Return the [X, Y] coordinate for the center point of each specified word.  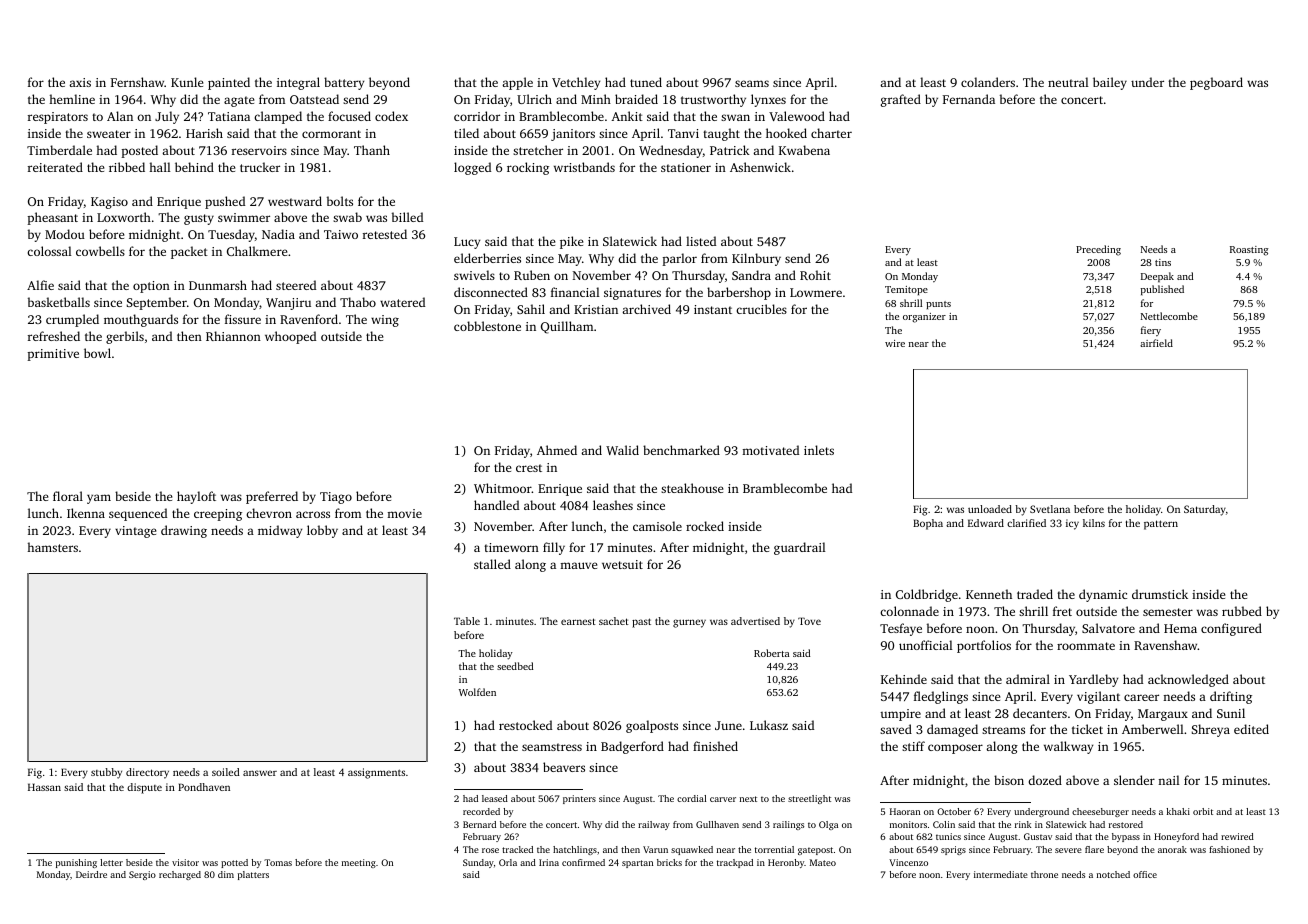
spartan [637, 864]
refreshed [54, 336]
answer [260, 773]
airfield [1156, 343]
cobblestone [487, 326]
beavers [564, 767]
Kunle [187, 82]
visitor [185, 862]
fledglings [941, 697]
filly [554, 548]
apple [517, 83]
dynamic [1103, 595]
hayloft [196, 497]
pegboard [1216, 83]
